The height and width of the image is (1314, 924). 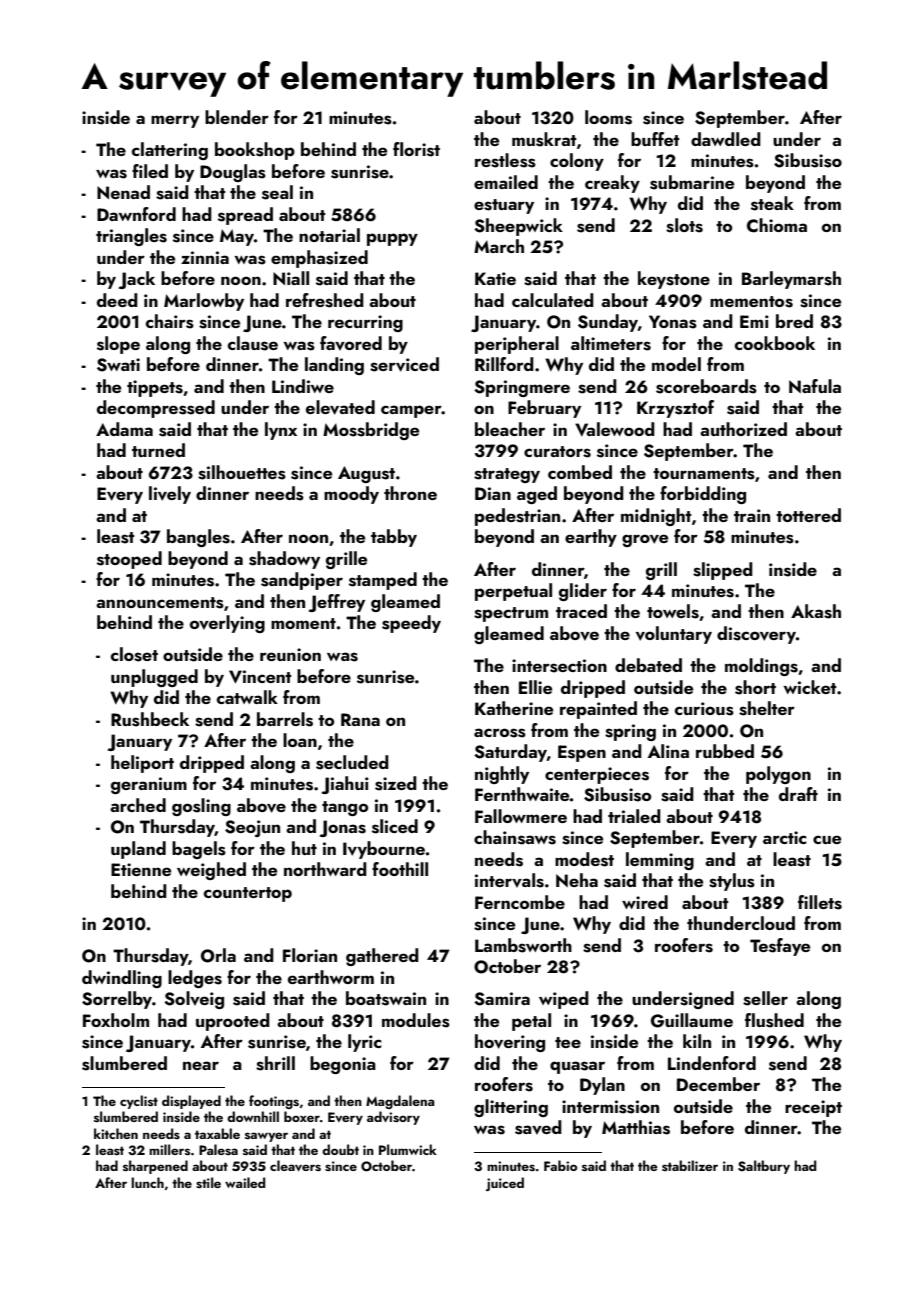 I want to click on slipped, so click(x=723, y=571).
